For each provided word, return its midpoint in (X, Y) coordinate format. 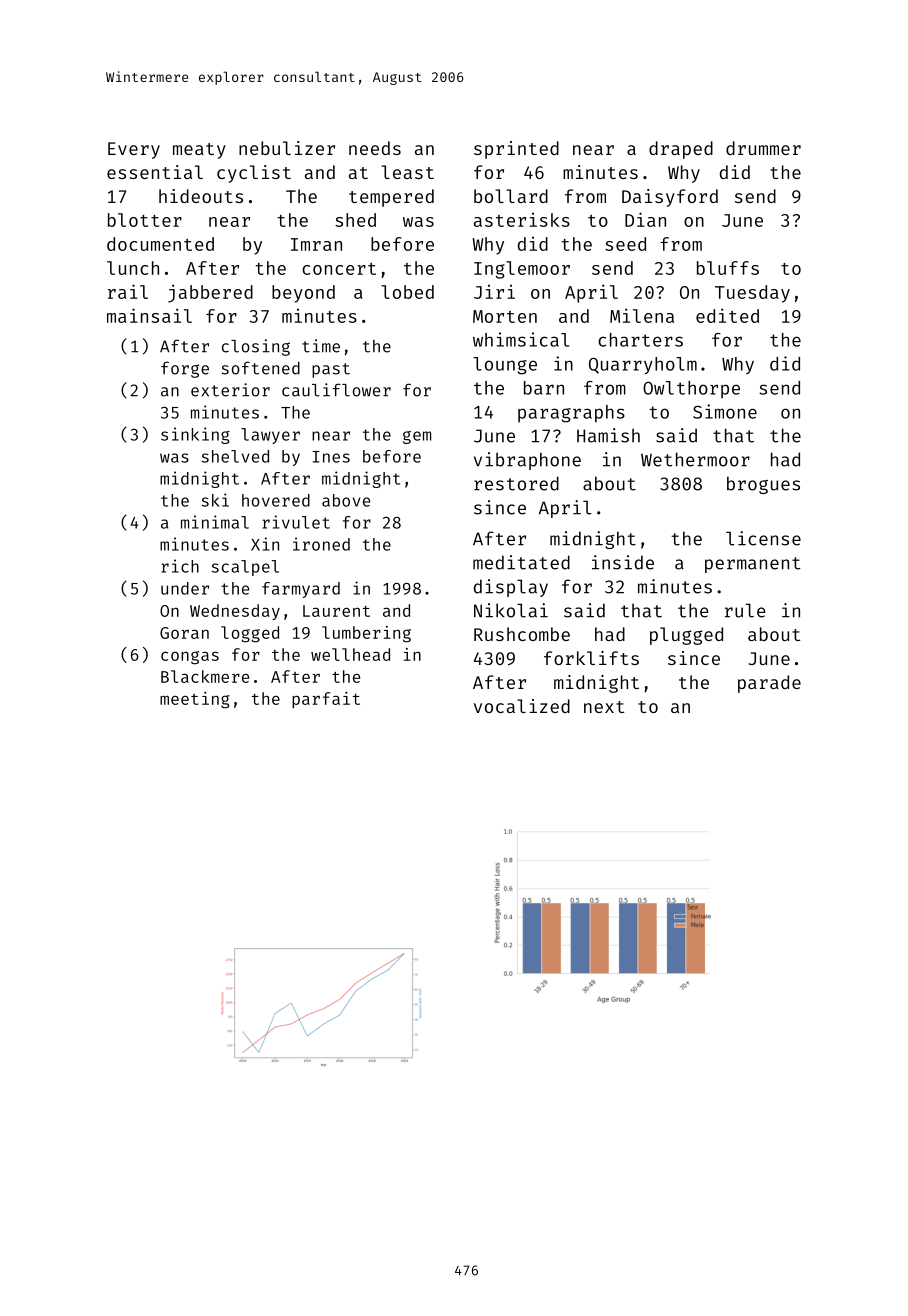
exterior (230, 390)
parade (769, 684)
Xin (265, 544)
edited (727, 315)
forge (185, 369)
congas (190, 658)
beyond (303, 294)
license (763, 538)
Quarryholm (643, 365)
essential (155, 172)
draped (681, 150)
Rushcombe (522, 634)
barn (544, 388)
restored (516, 483)
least (407, 172)
